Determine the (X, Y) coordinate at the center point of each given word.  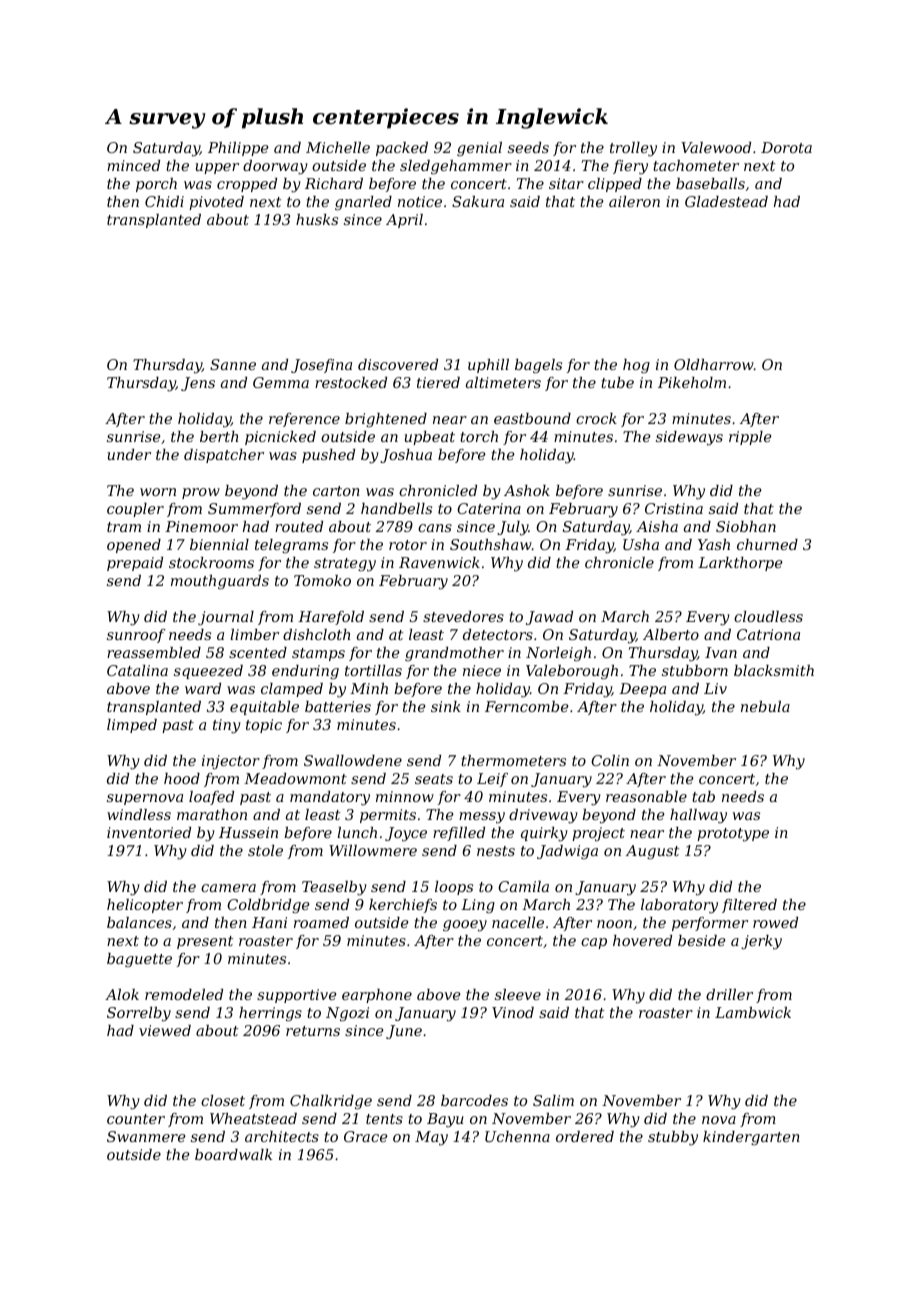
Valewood (716, 147)
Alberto (671, 634)
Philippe (238, 149)
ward (203, 688)
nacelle (518, 922)
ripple (750, 438)
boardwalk (233, 1154)
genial (479, 149)
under (129, 454)
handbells (396, 508)
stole (265, 850)
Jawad (549, 618)
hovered (642, 940)
